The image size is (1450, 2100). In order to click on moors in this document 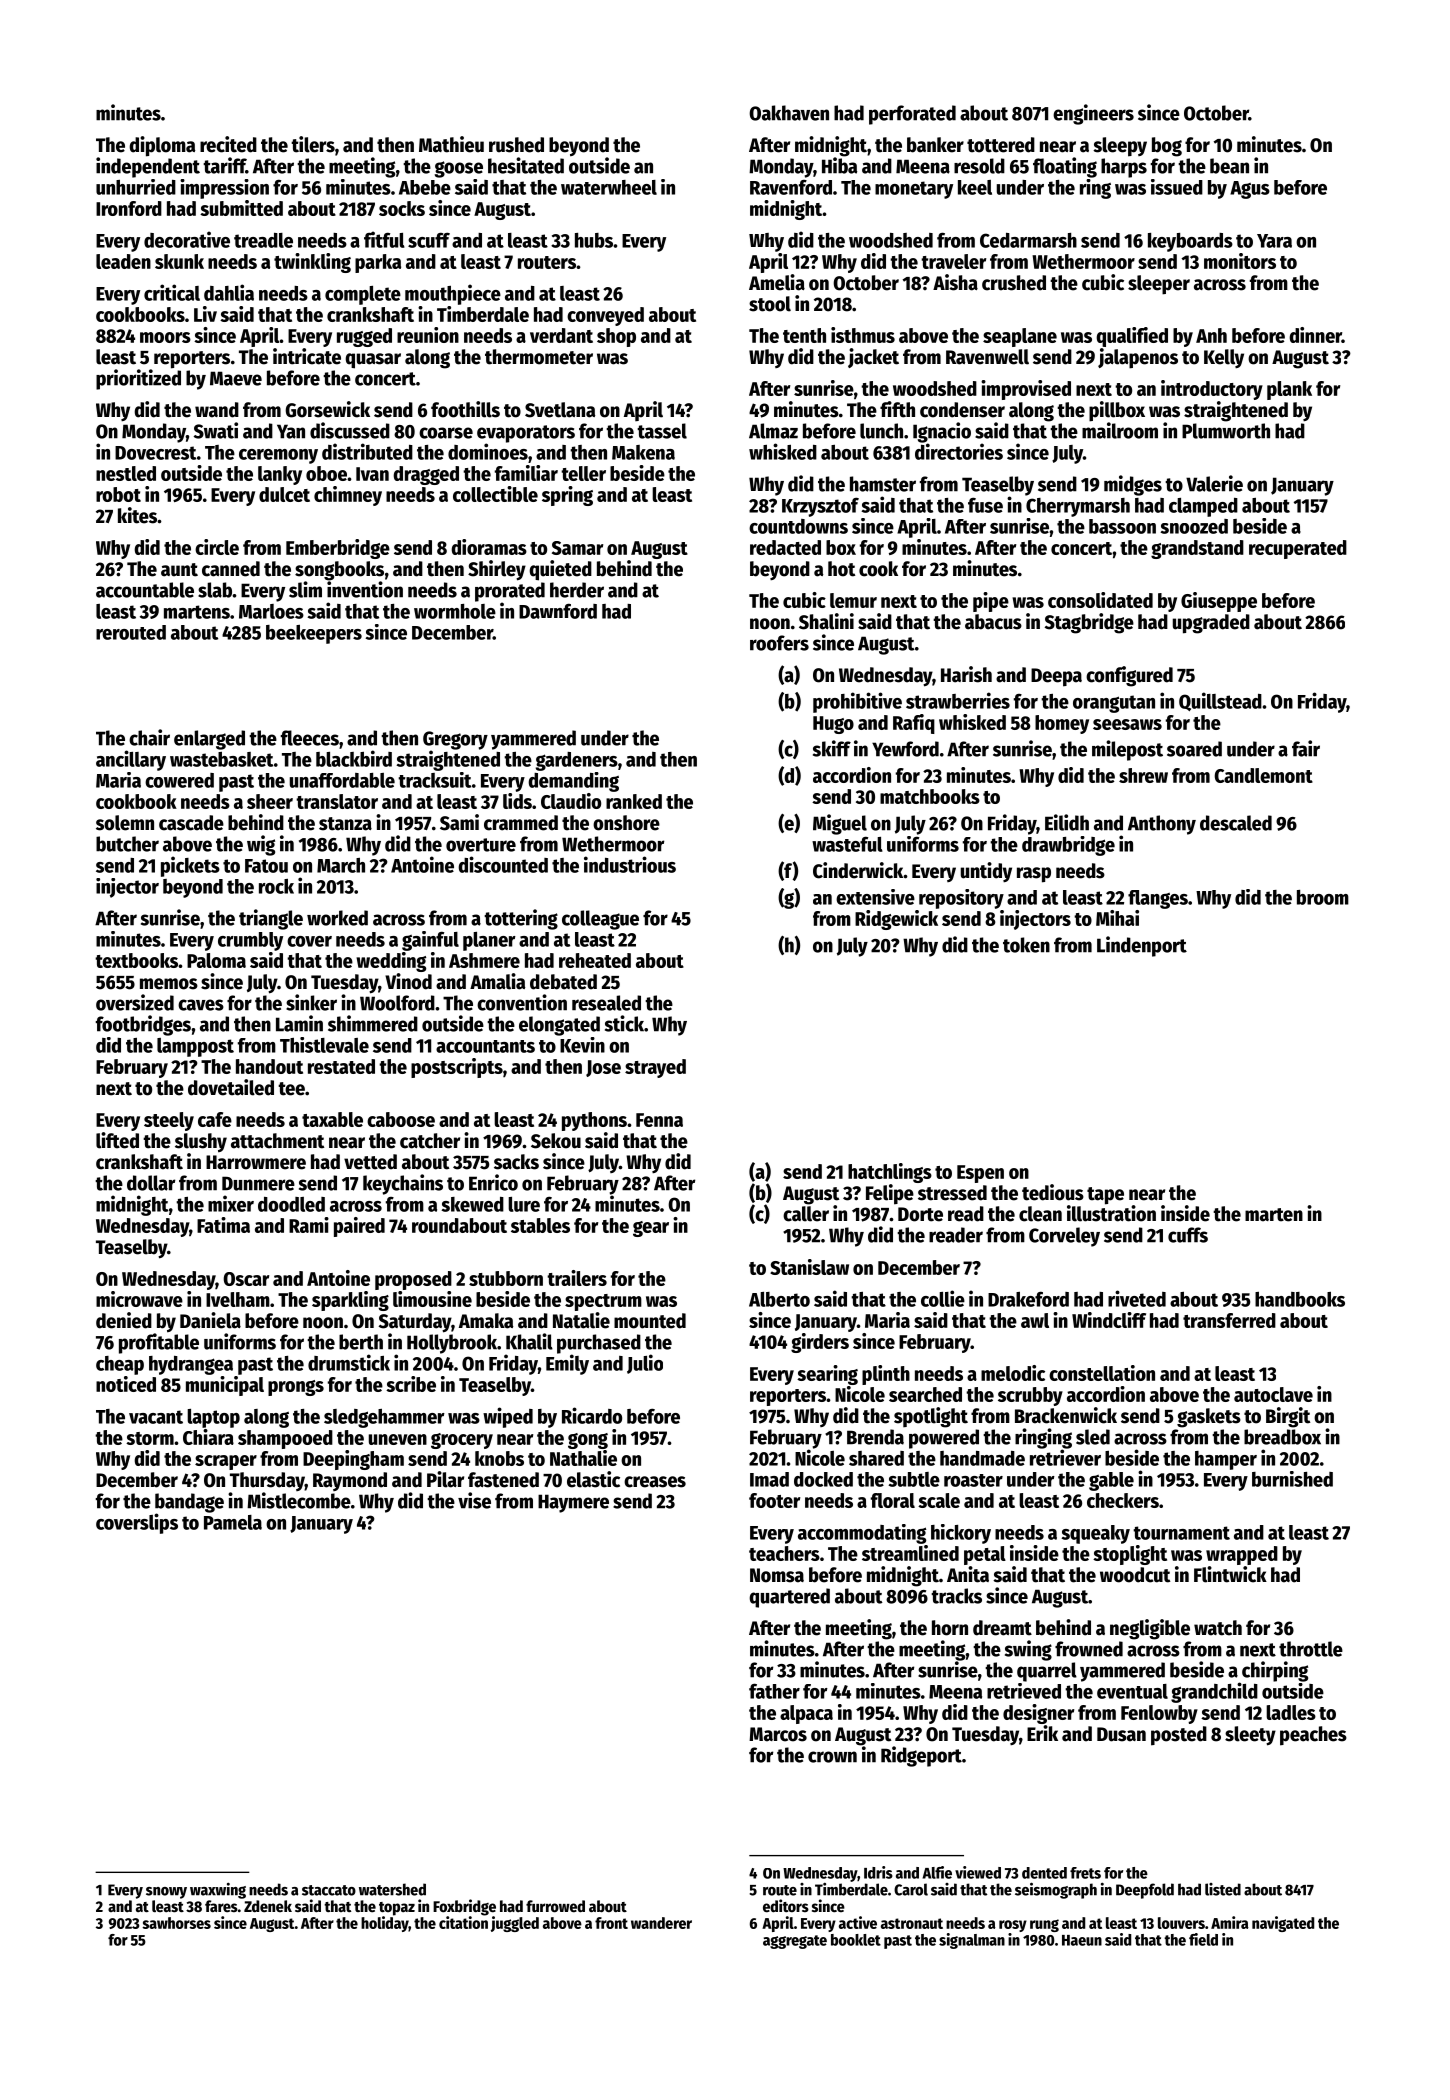, I will do `click(165, 337)`.
